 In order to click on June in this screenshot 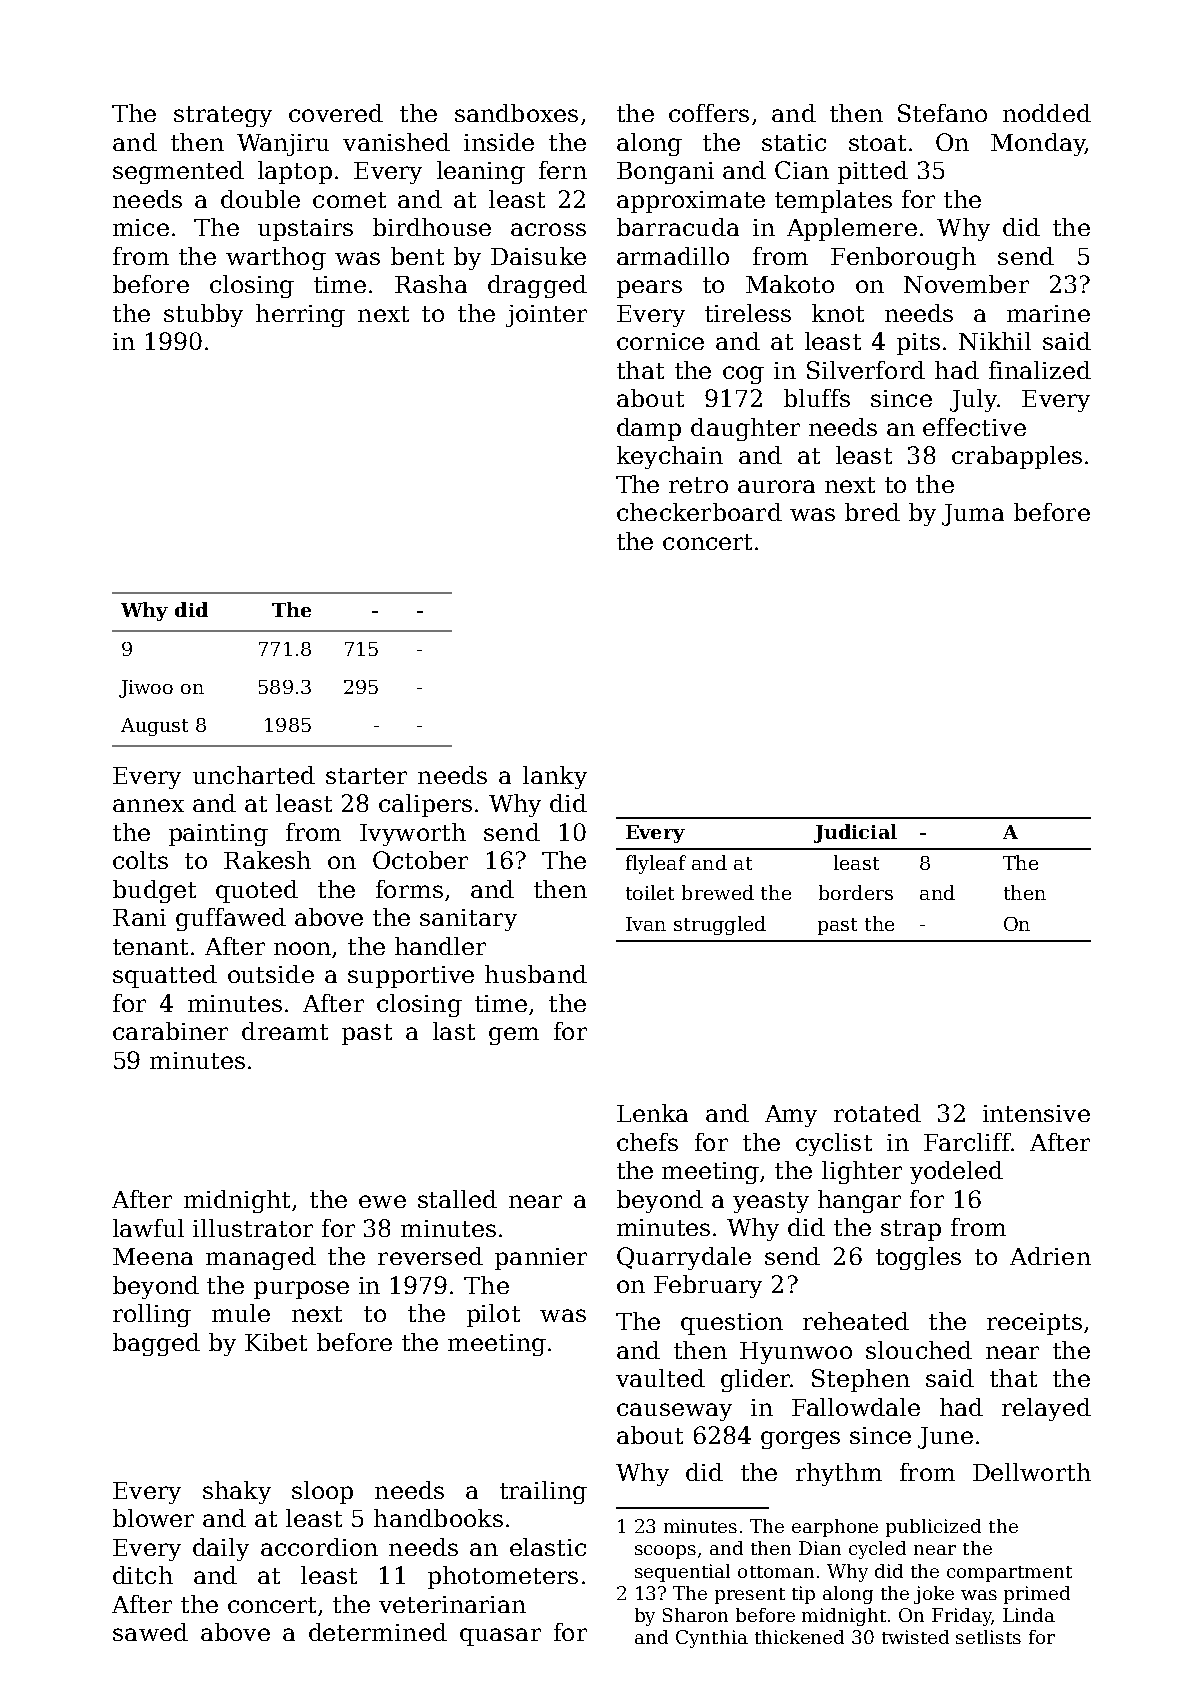, I will do `click(945, 1438)`.
